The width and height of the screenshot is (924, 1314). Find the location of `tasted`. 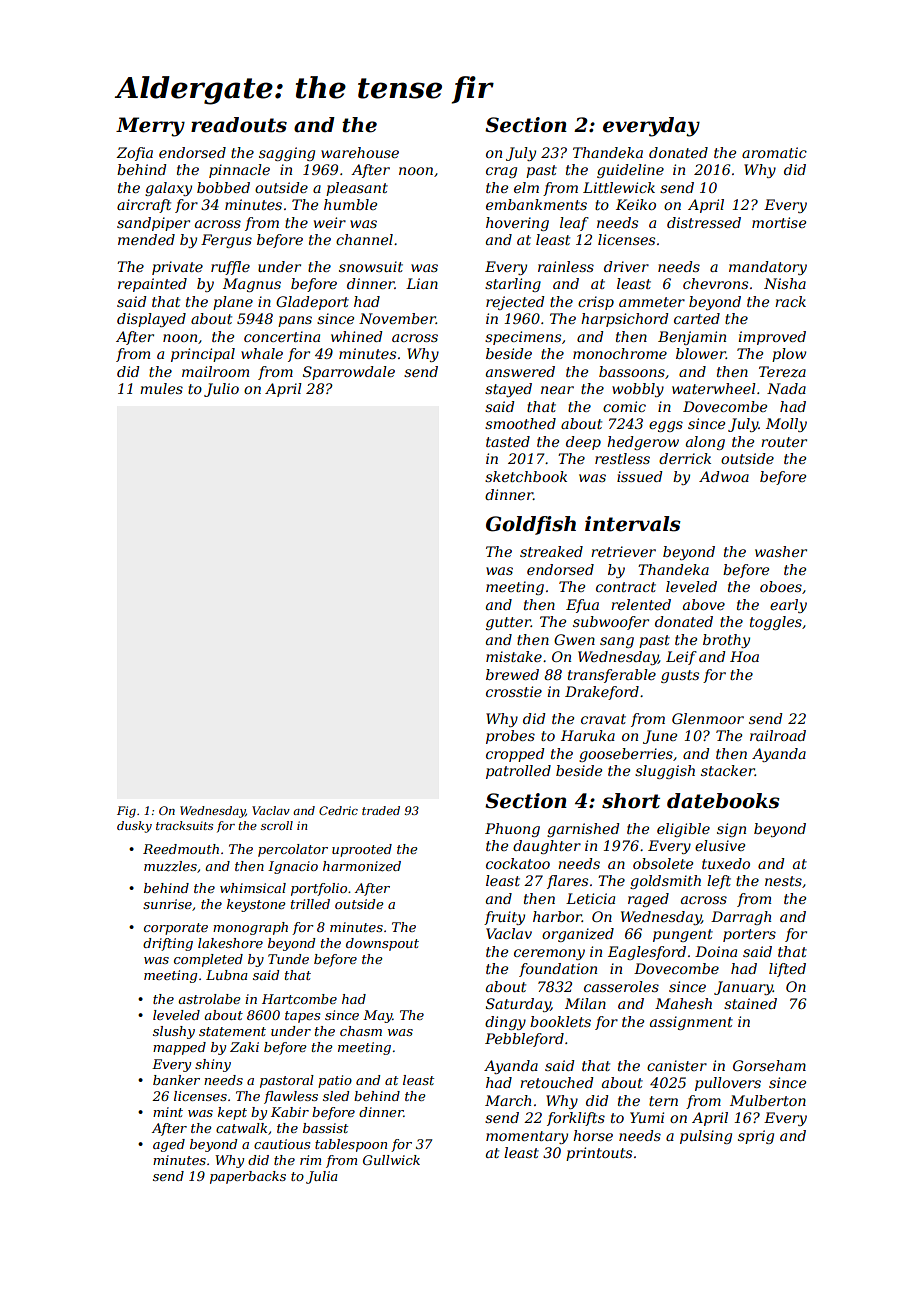

tasted is located at coordinates (508, 441).
